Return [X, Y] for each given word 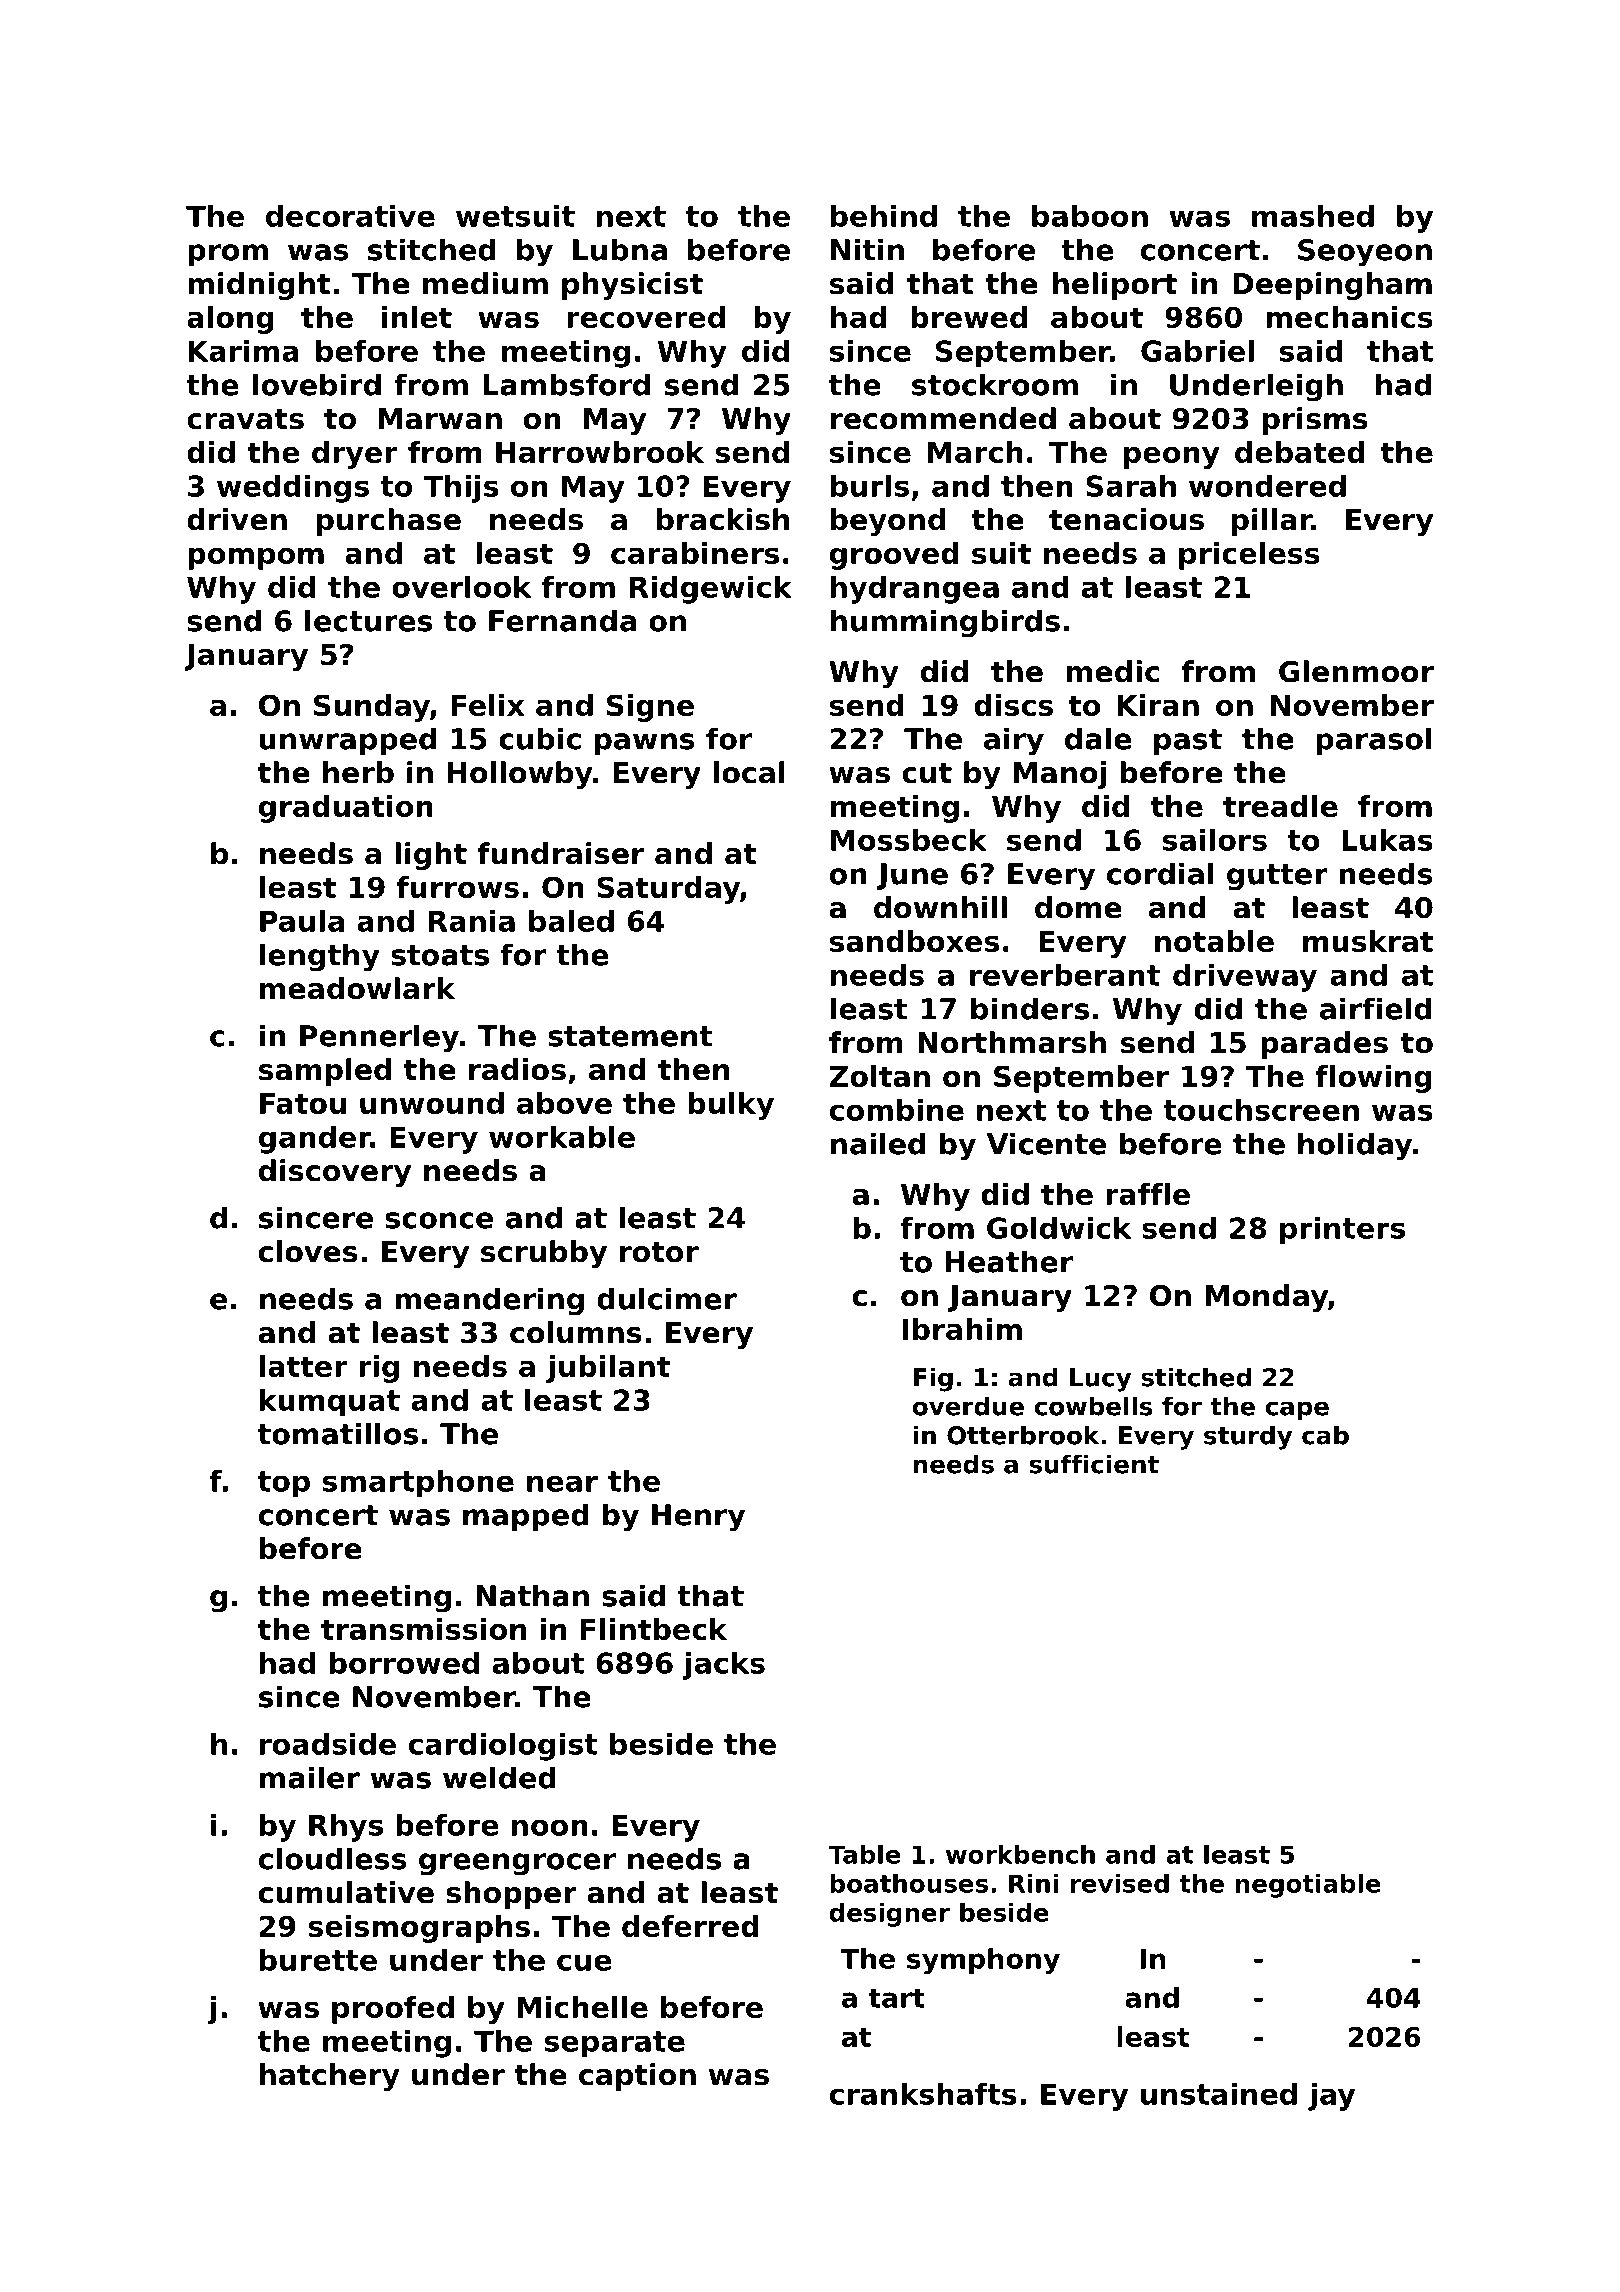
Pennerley [379, 1038]
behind [884, 216]
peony [1172, 458]
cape [1297, 1411]
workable [562, 1137]
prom [228, 255]
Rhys [346, 1828]
